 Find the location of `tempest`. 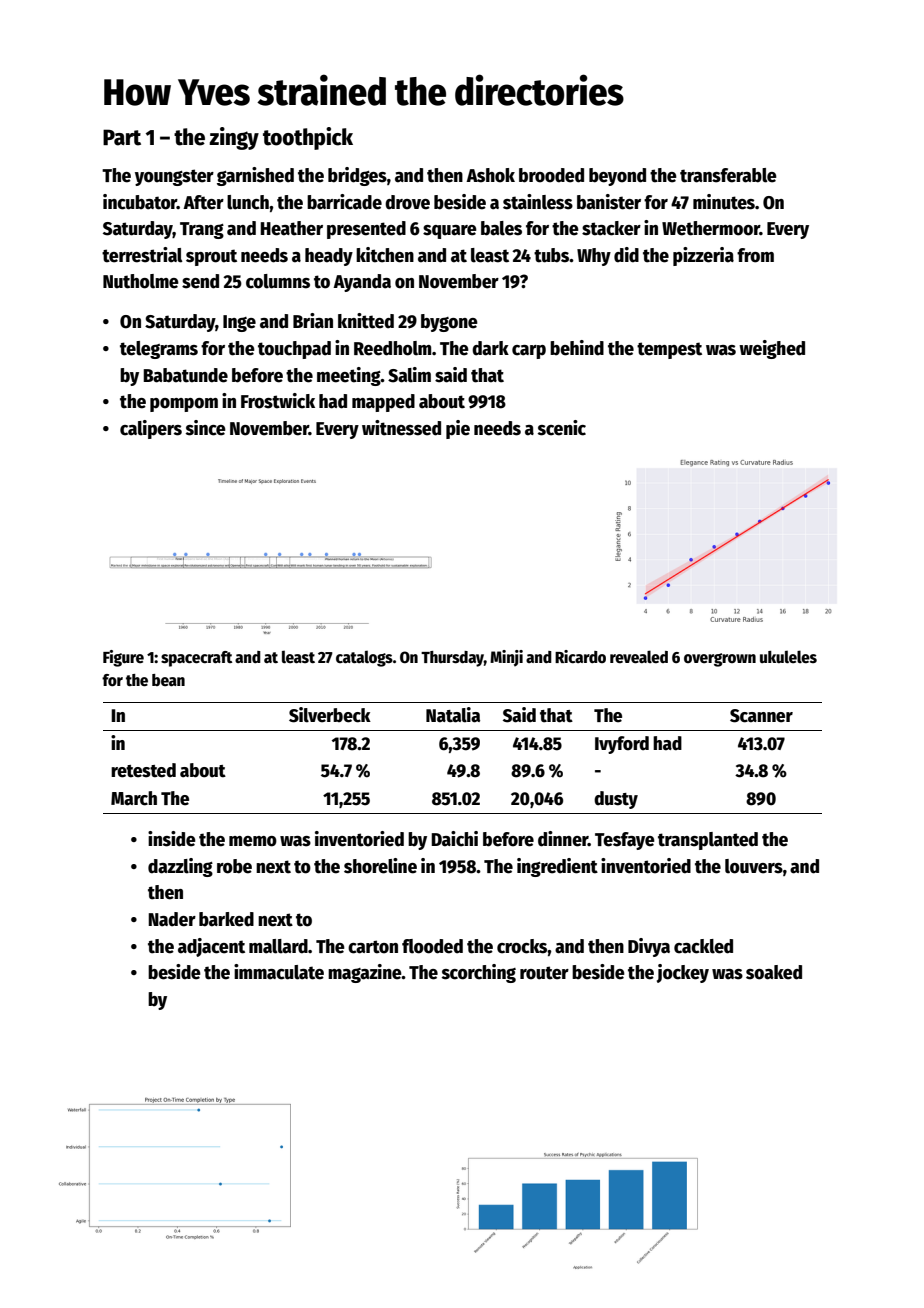

tempest is located at coordinates (669, 350).
